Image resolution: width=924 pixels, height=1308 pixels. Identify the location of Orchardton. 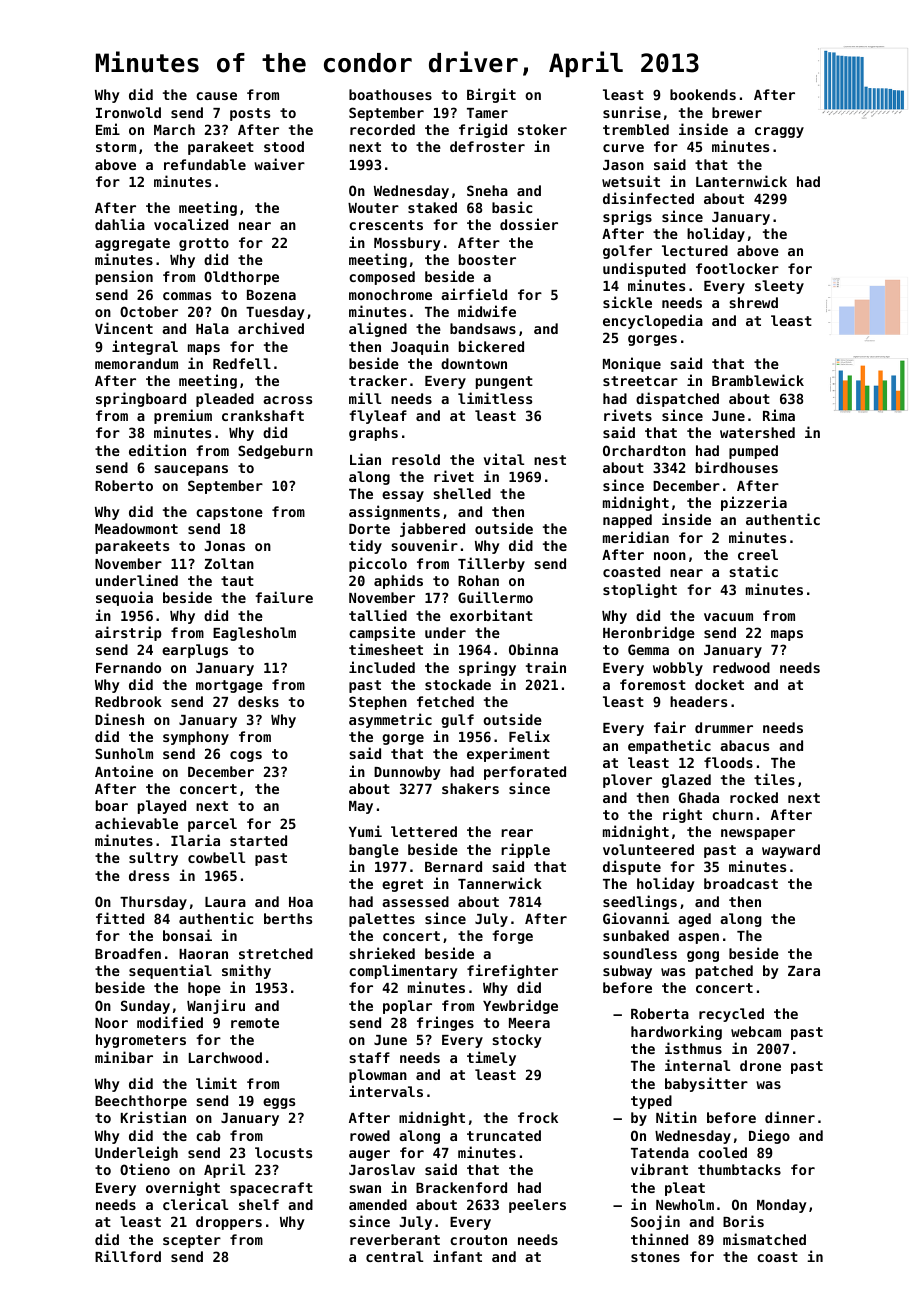
(644, 450).
